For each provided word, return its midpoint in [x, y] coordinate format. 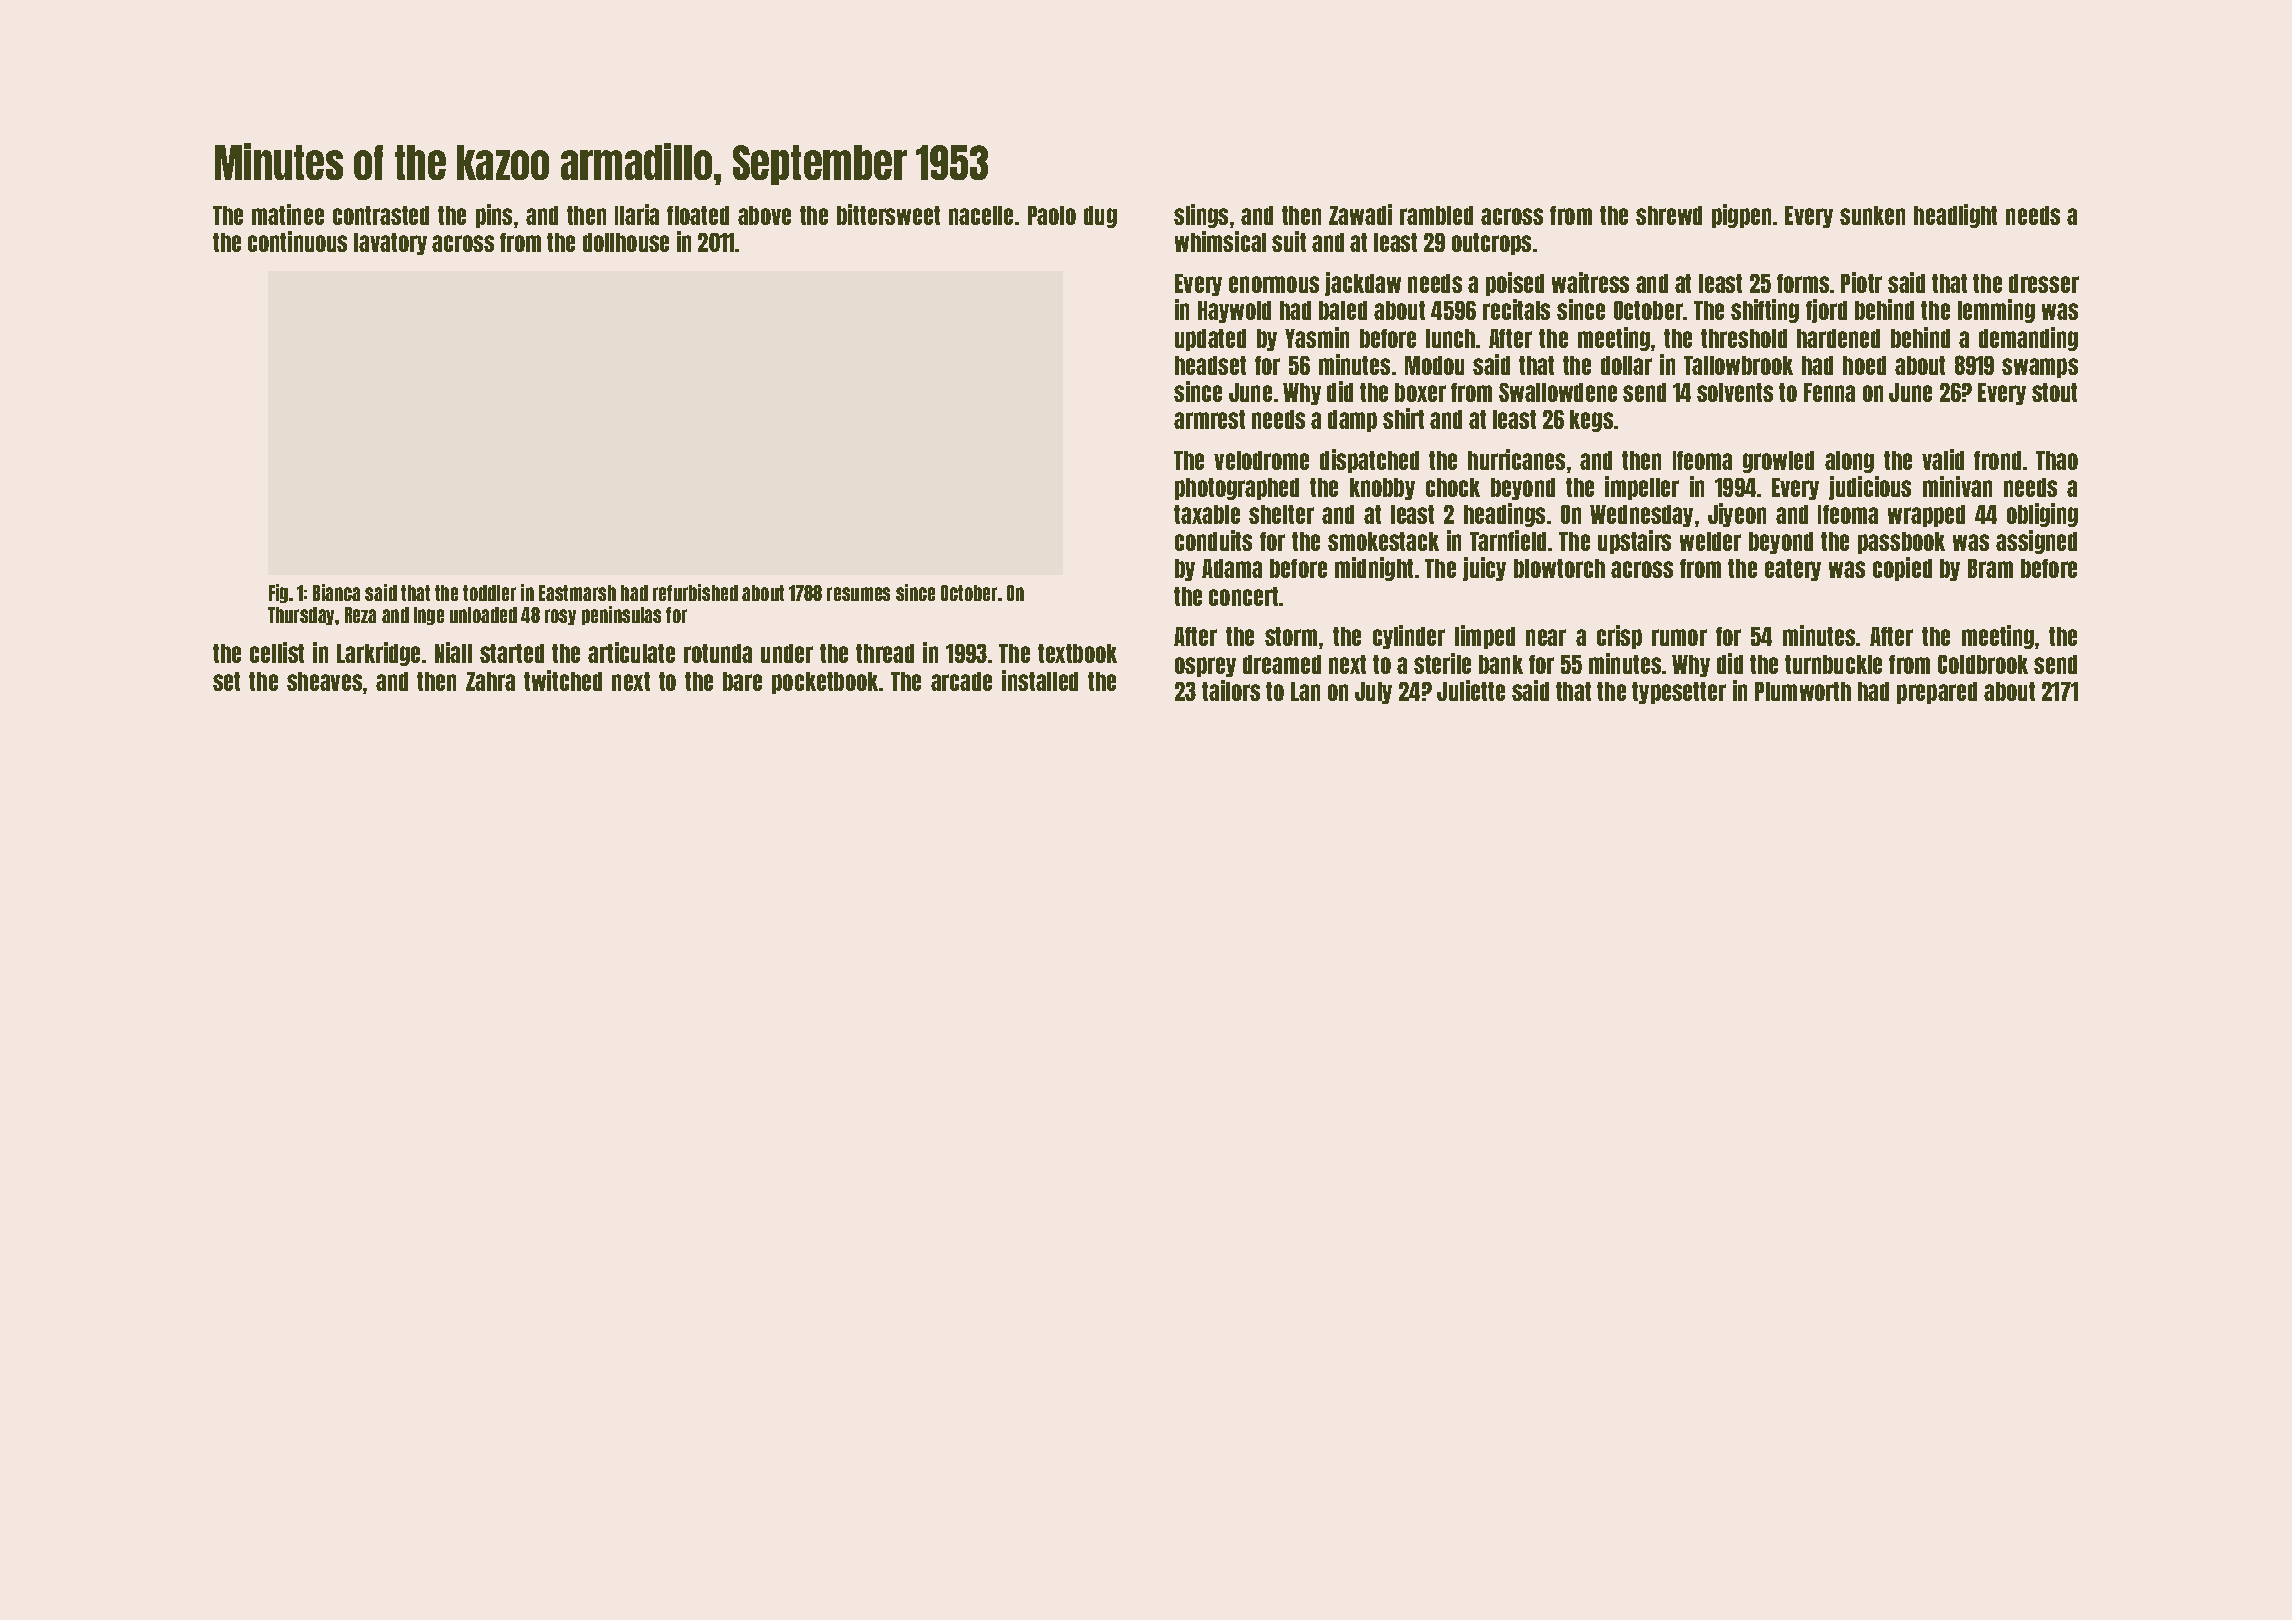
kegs [1591, 421]
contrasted [381, 215]
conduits [1213, 540]
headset [1210, 365]
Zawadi [1360, 214]
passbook [1901, 543]
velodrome [1261, 460]
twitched [563, 680]
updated [1210, 340]
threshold [1744, 338]
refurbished [695, 592]
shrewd [1669, 215]
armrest [1209, 419]
